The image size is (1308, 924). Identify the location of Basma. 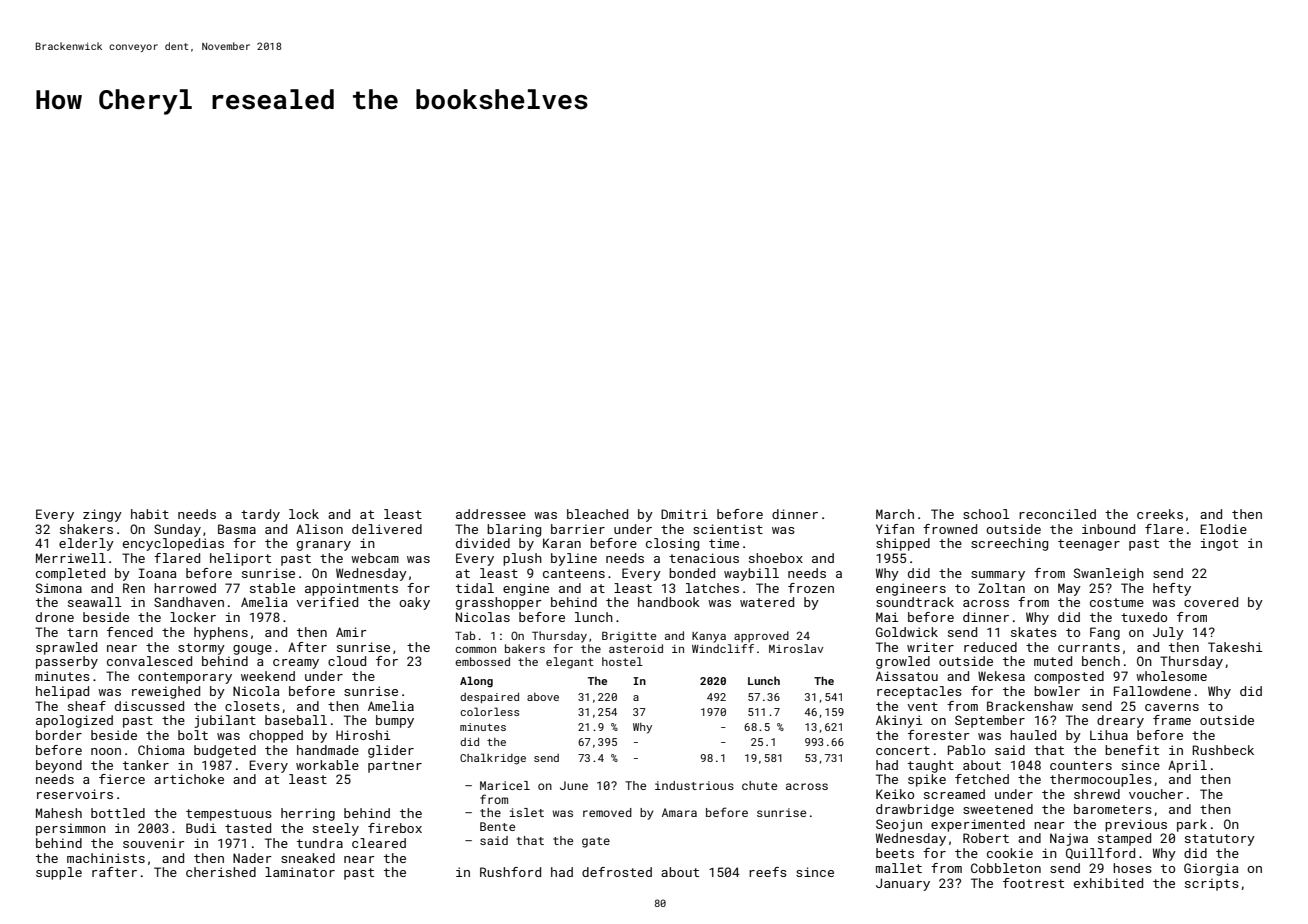
(237, 529).
